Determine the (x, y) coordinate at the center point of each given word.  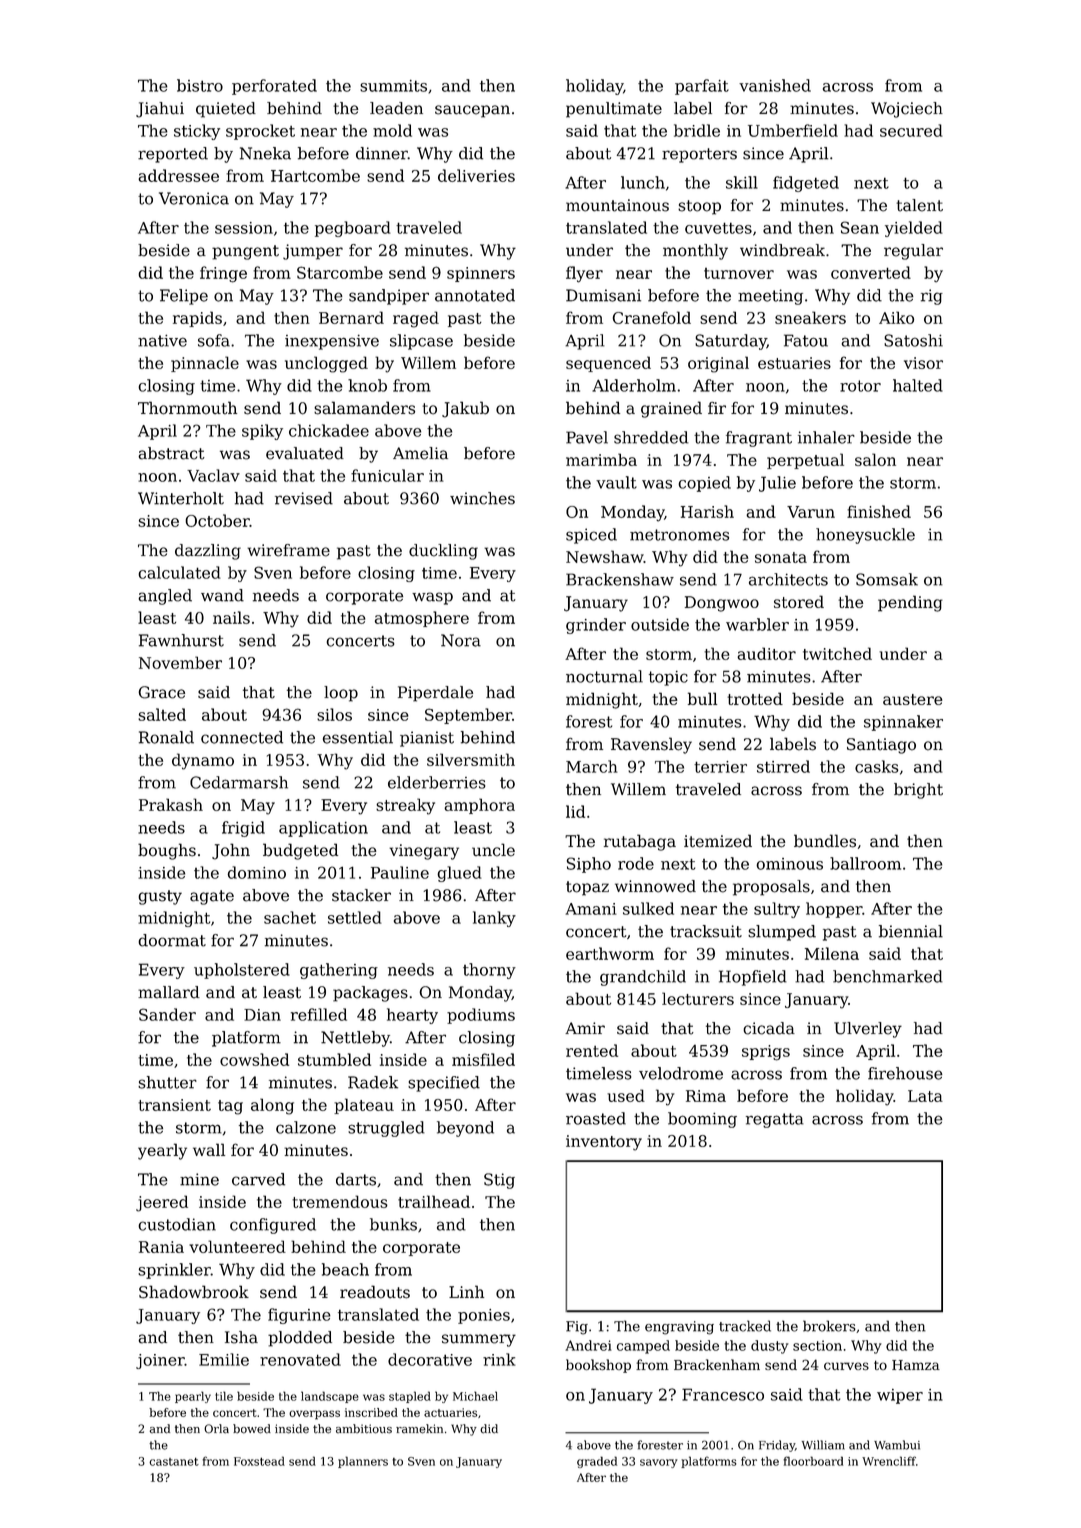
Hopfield (753, 978)
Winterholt (181, 498)
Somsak (887, 579)
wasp (432, 598)
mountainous (617, 205)
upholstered (242, 971)
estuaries (794, 363)
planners (363, 1462)
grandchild (643, 978)
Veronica (194, 198)
